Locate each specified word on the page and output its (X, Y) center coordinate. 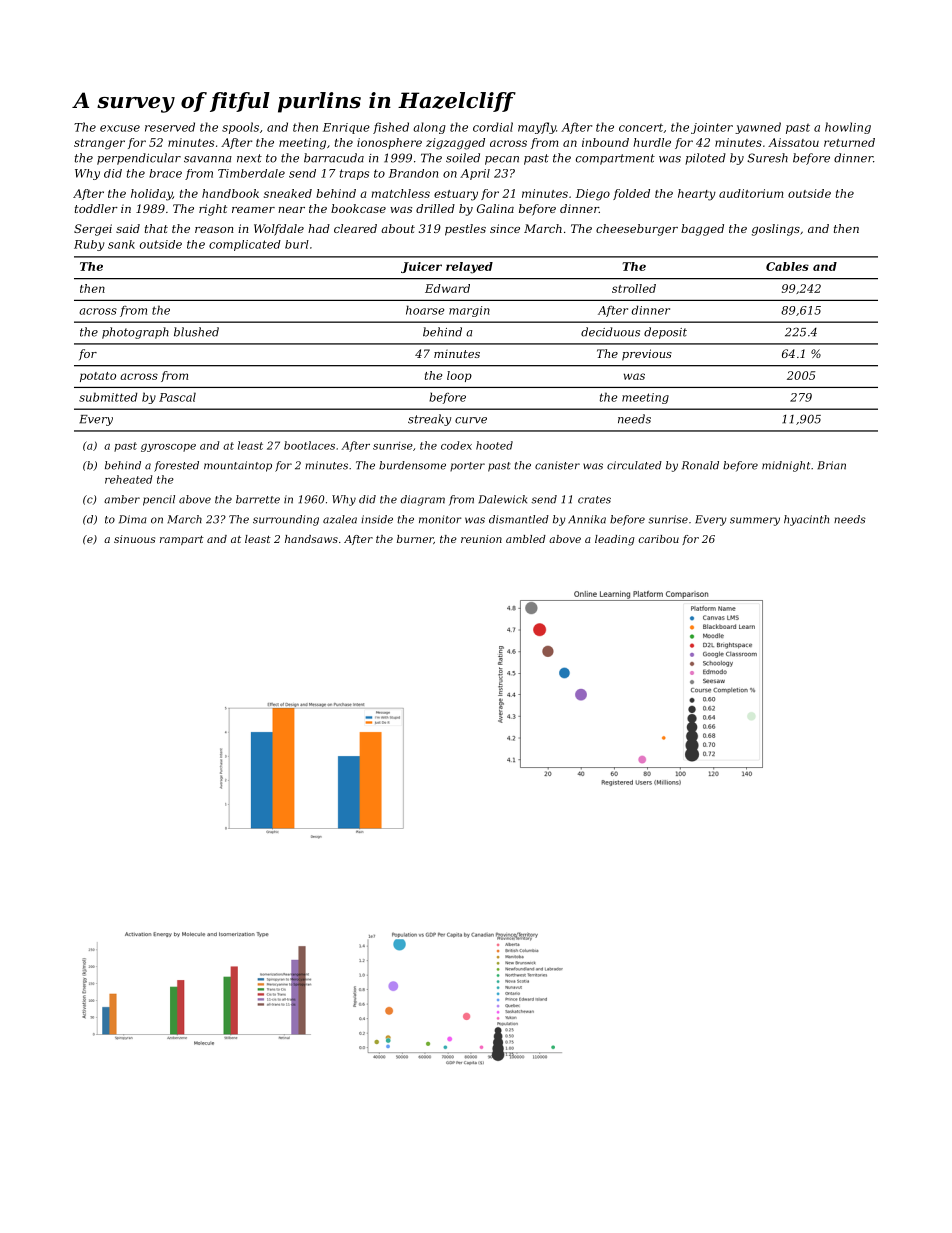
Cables (787, 266)
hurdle (652, 142)
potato (98, 377)
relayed (469, 268)
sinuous (134, 539)
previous (647, 355)
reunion (481, 539)
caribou (659, 539)
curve (471, 420)
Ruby (89, 245)
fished (391, 128)
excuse (120, 128)
